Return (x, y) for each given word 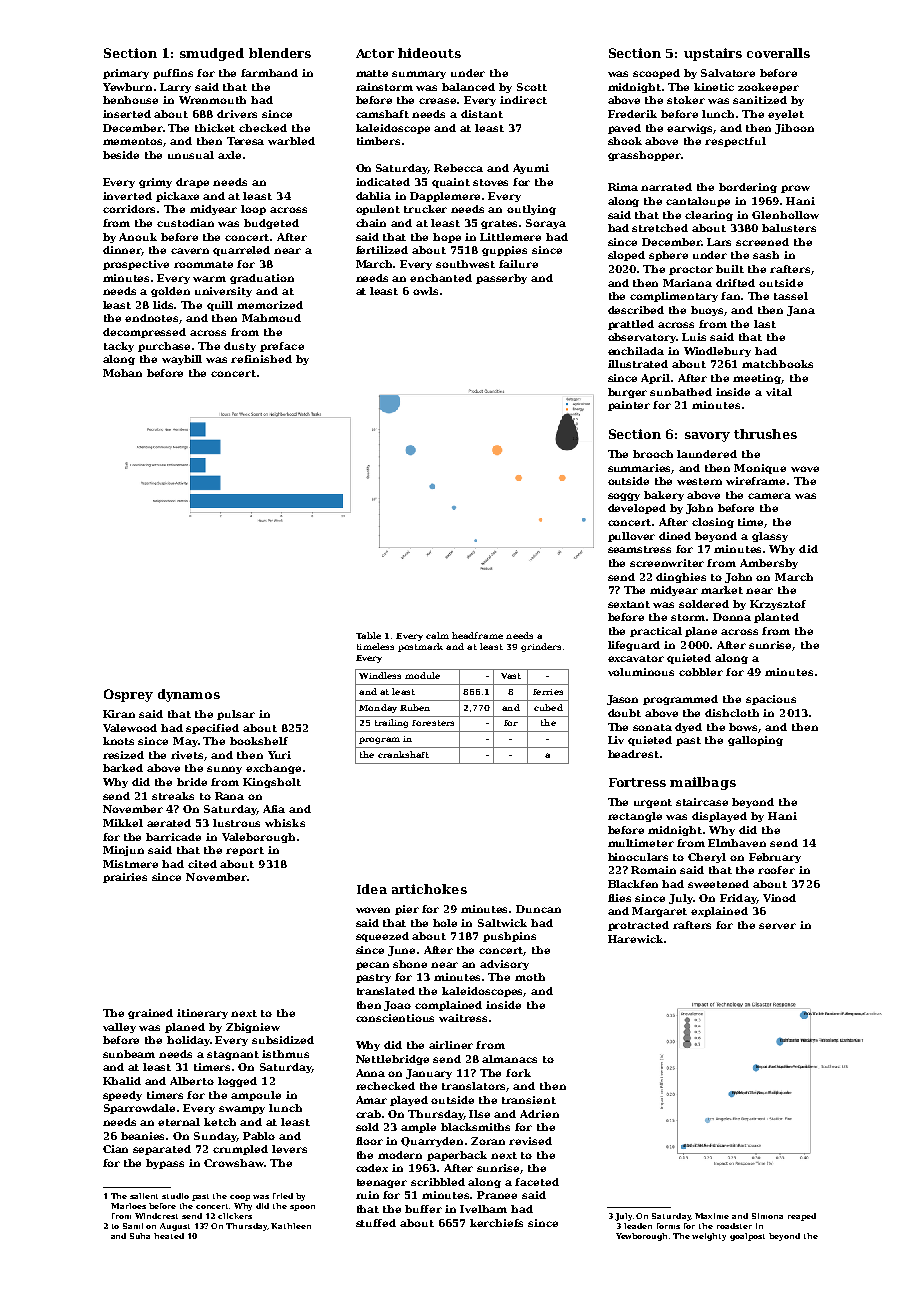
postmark (420, 647)
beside (121, 155)
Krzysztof (778, 605)
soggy (624, 497)
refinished (261, 359)
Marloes (128, 1206)
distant (482, 114)
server (777, 926)
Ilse (479, 1114)
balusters (789, 228)
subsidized (283, 1040)
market (722, 590)
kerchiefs (496, 1223)
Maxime (712, 1216)
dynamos (189, 695)
